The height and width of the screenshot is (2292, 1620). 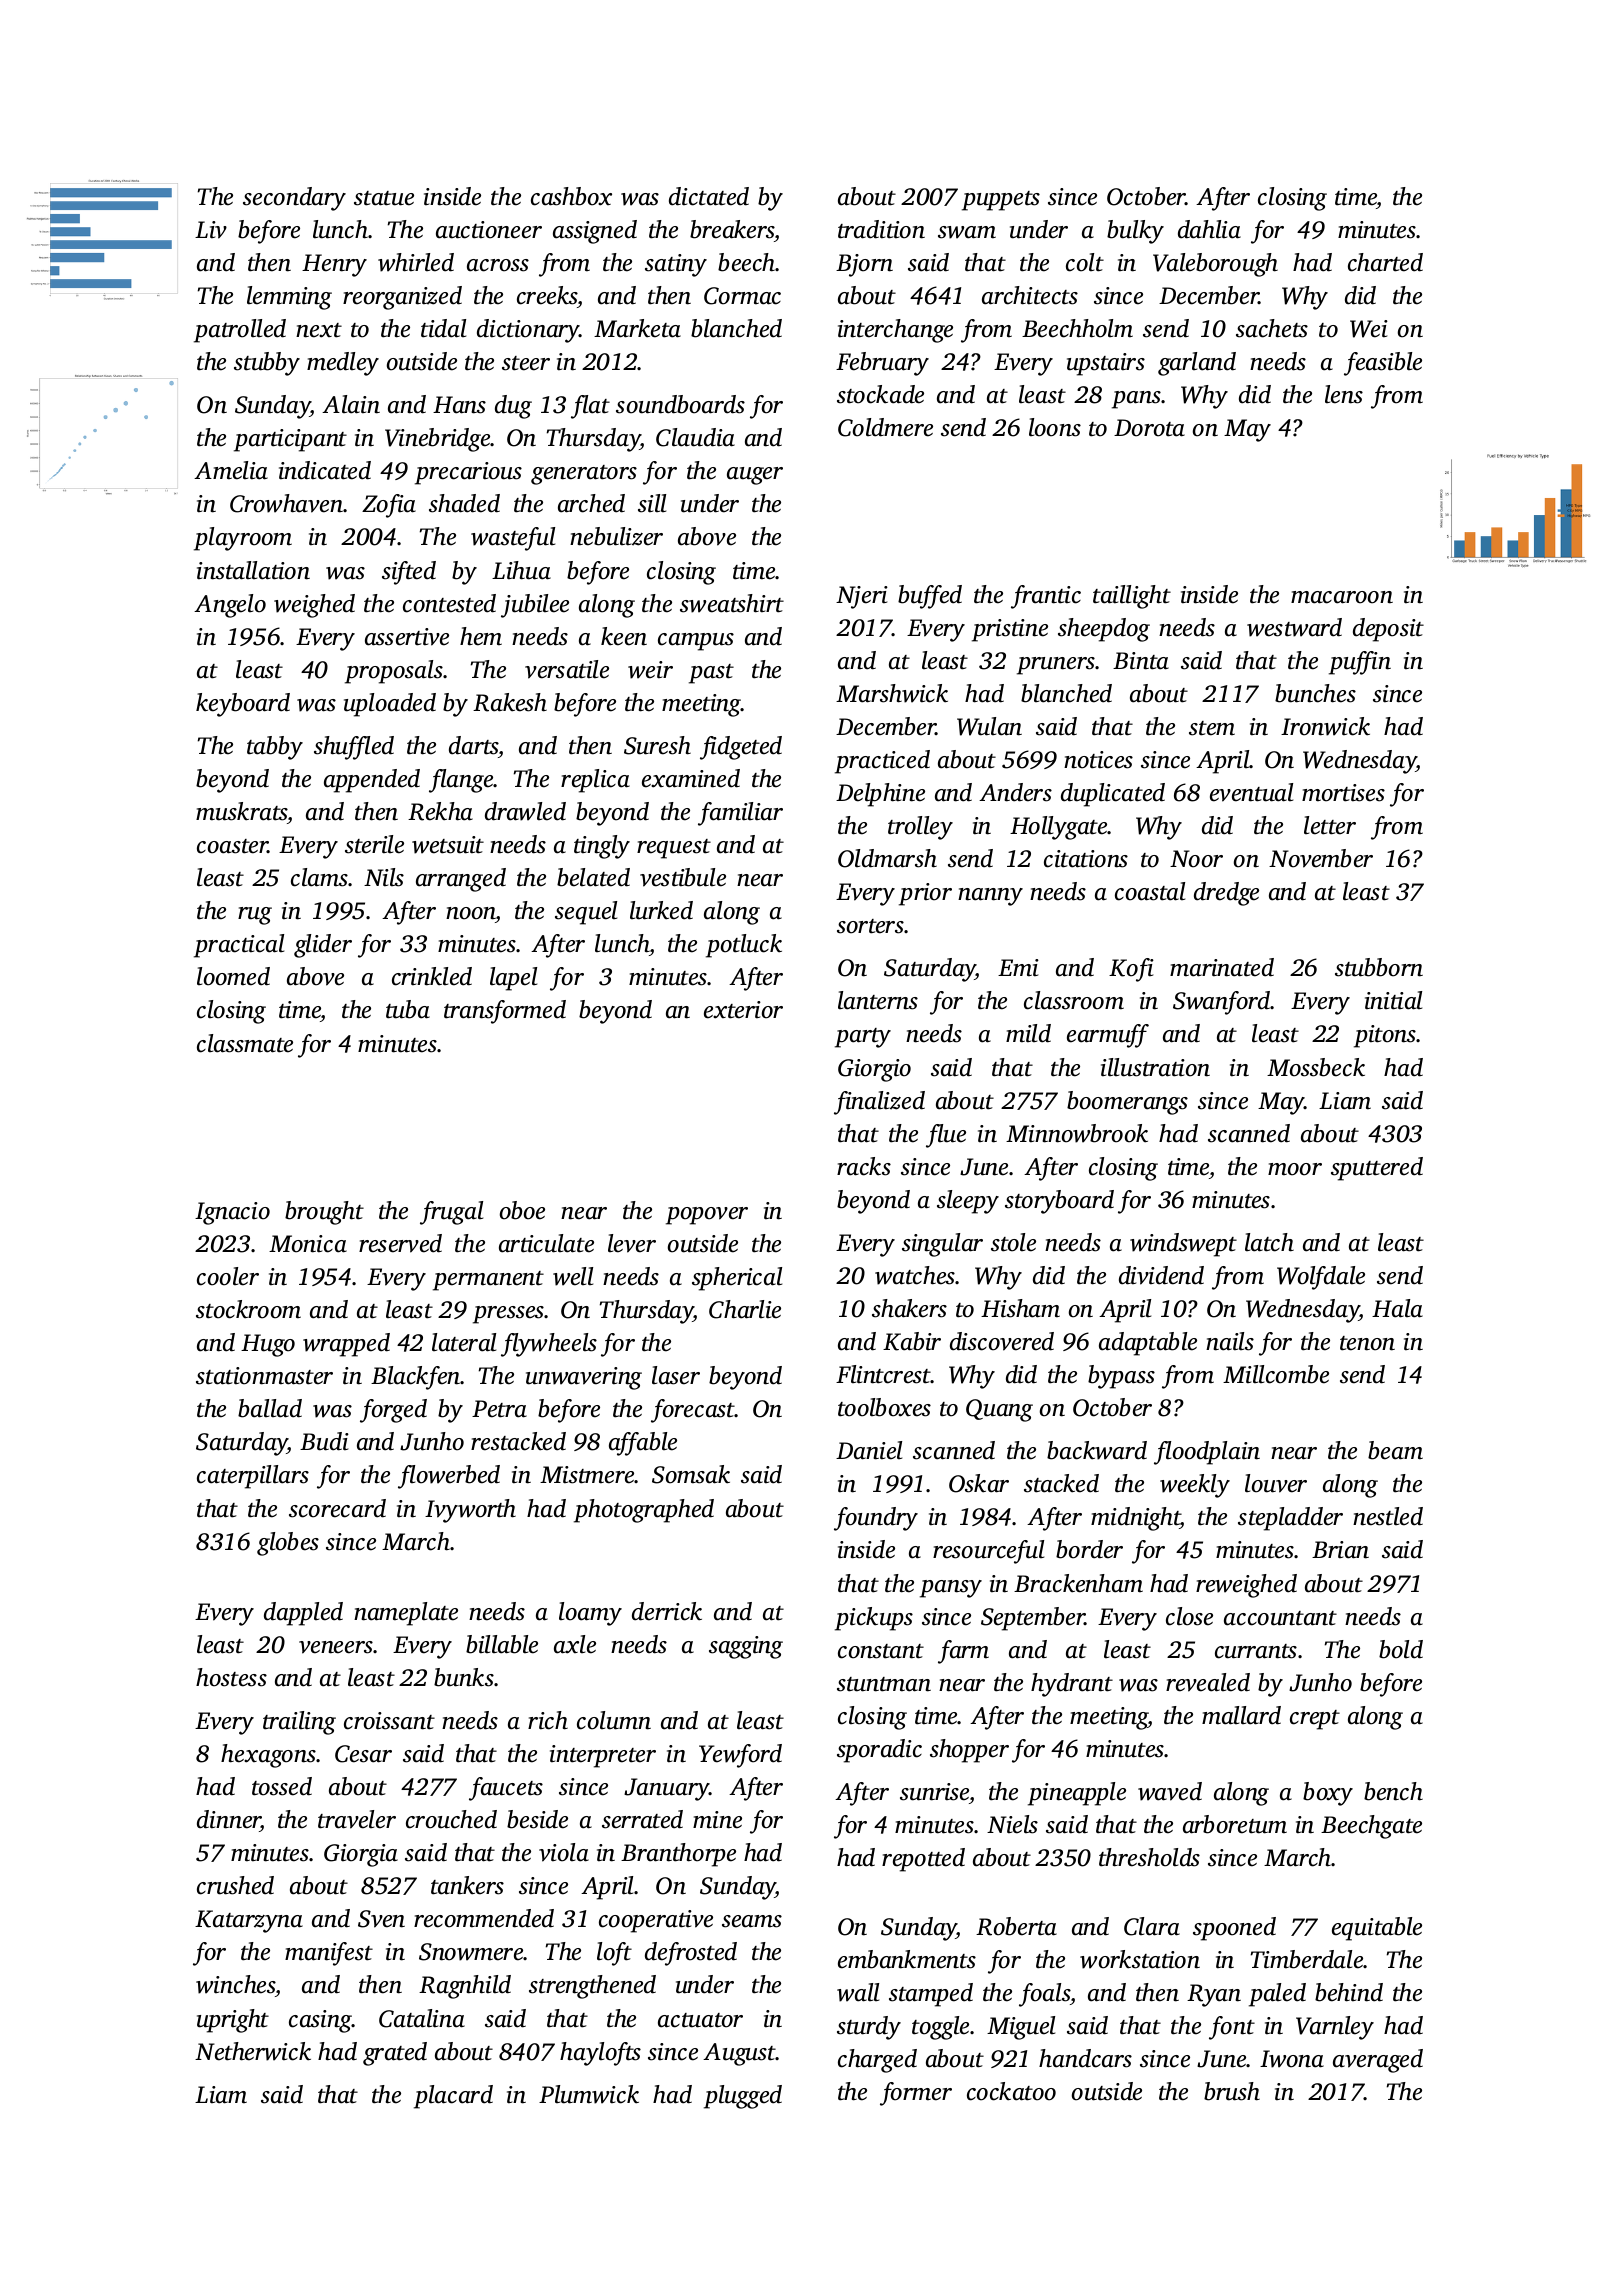 What do you see at coordinates (882, 762) in the screenshot?
I see `practiced` at bounding box center [882, 762].
